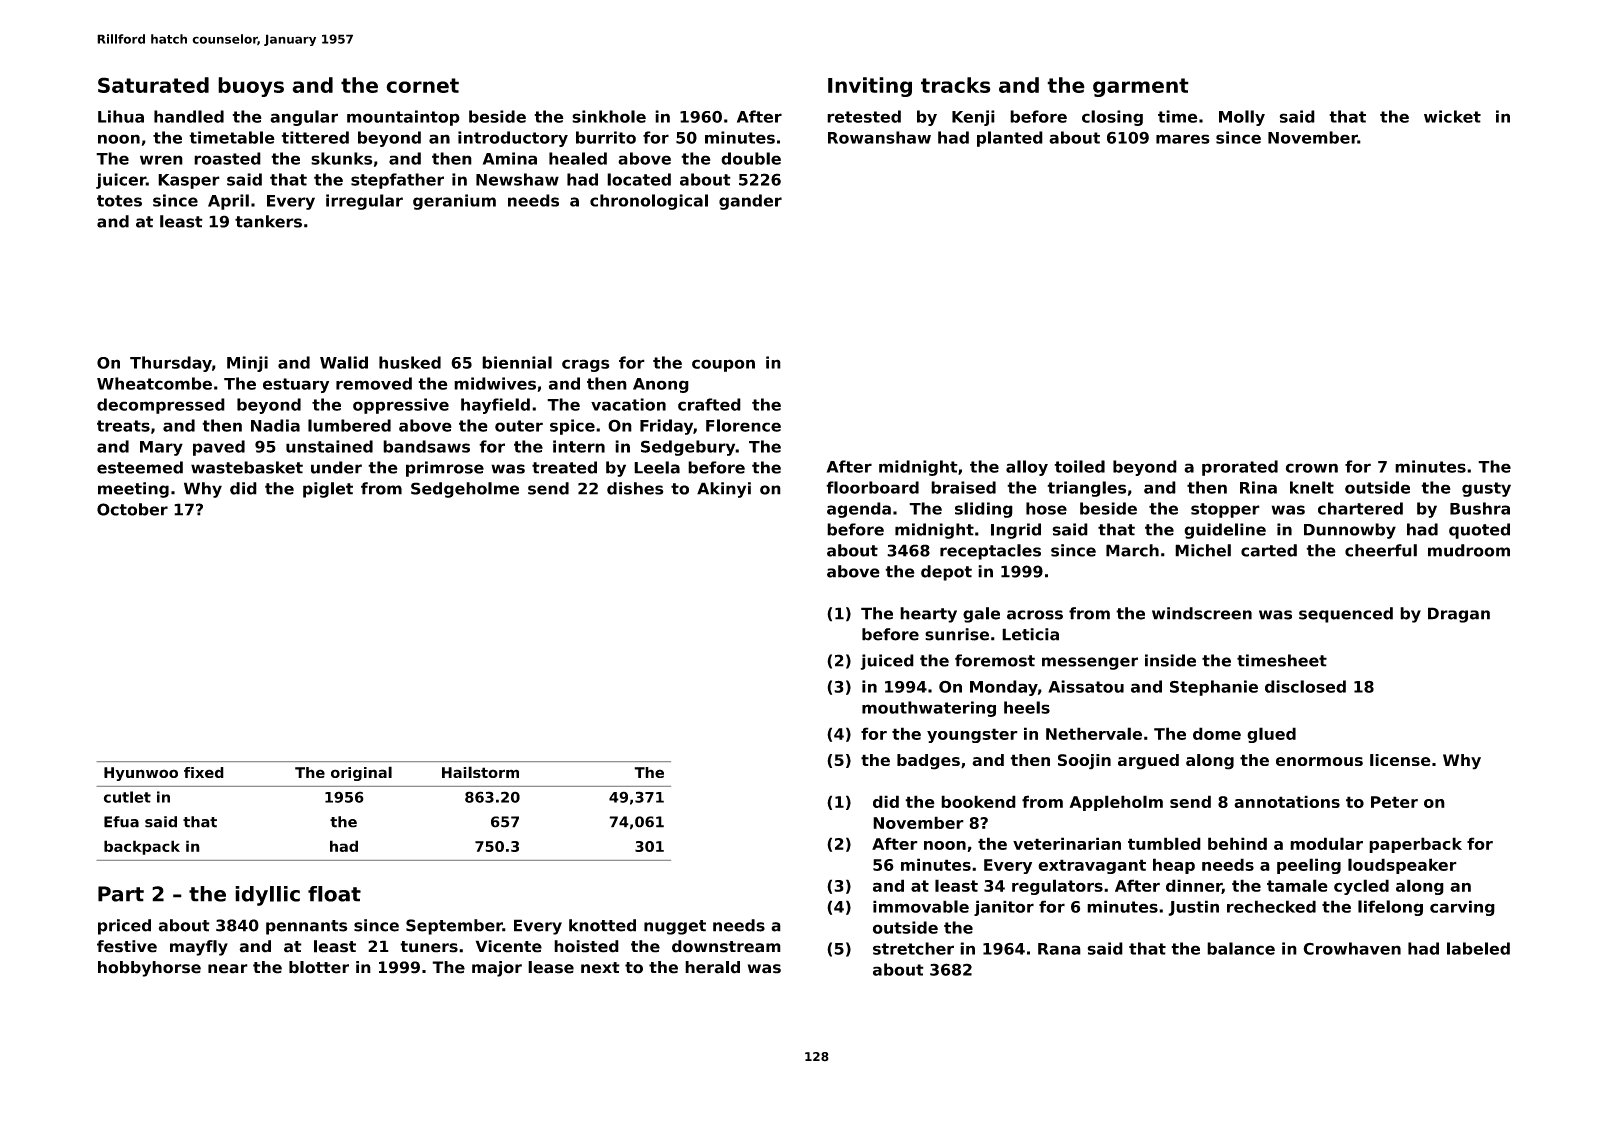 This document has height=1137, width=1608. I want to click on alloy, so click(1027, 468).
